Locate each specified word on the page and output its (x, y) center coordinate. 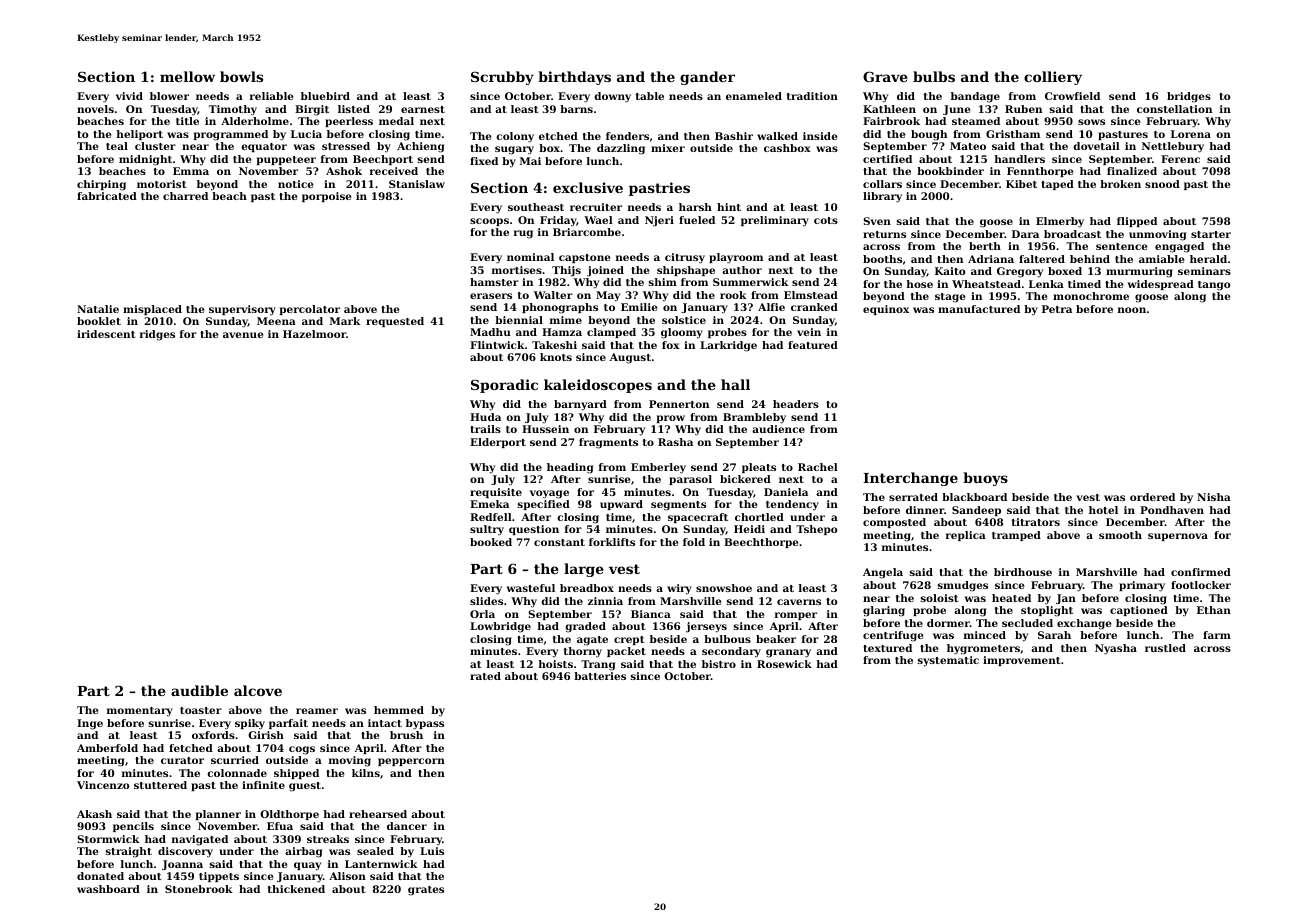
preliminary (775, 221)
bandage (975, 97)
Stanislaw (417, 184)
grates (426, 891)
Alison (347, 876)
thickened (296, 889)
